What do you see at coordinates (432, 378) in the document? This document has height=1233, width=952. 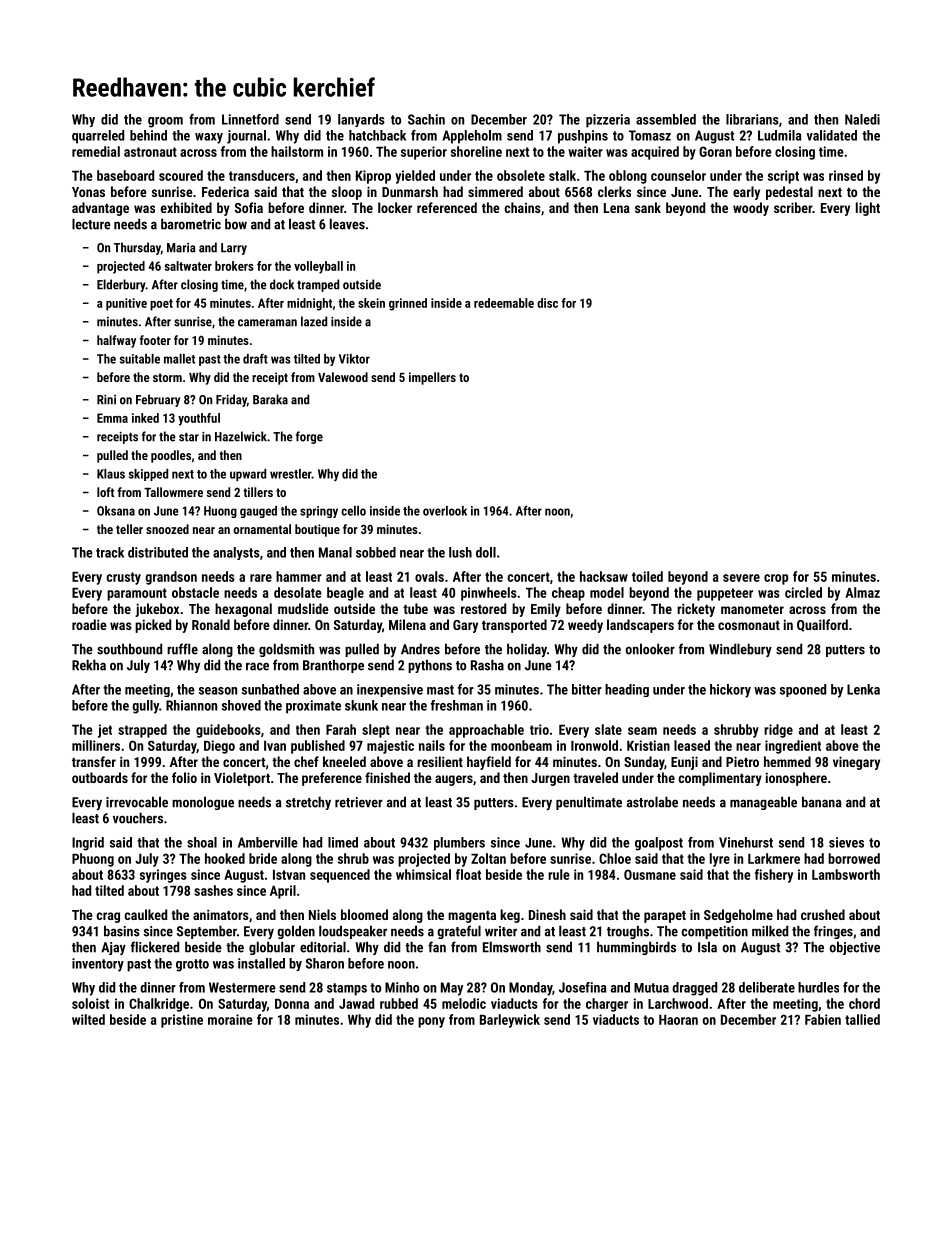 I see `impellers` at bounding box center [432, 378].
